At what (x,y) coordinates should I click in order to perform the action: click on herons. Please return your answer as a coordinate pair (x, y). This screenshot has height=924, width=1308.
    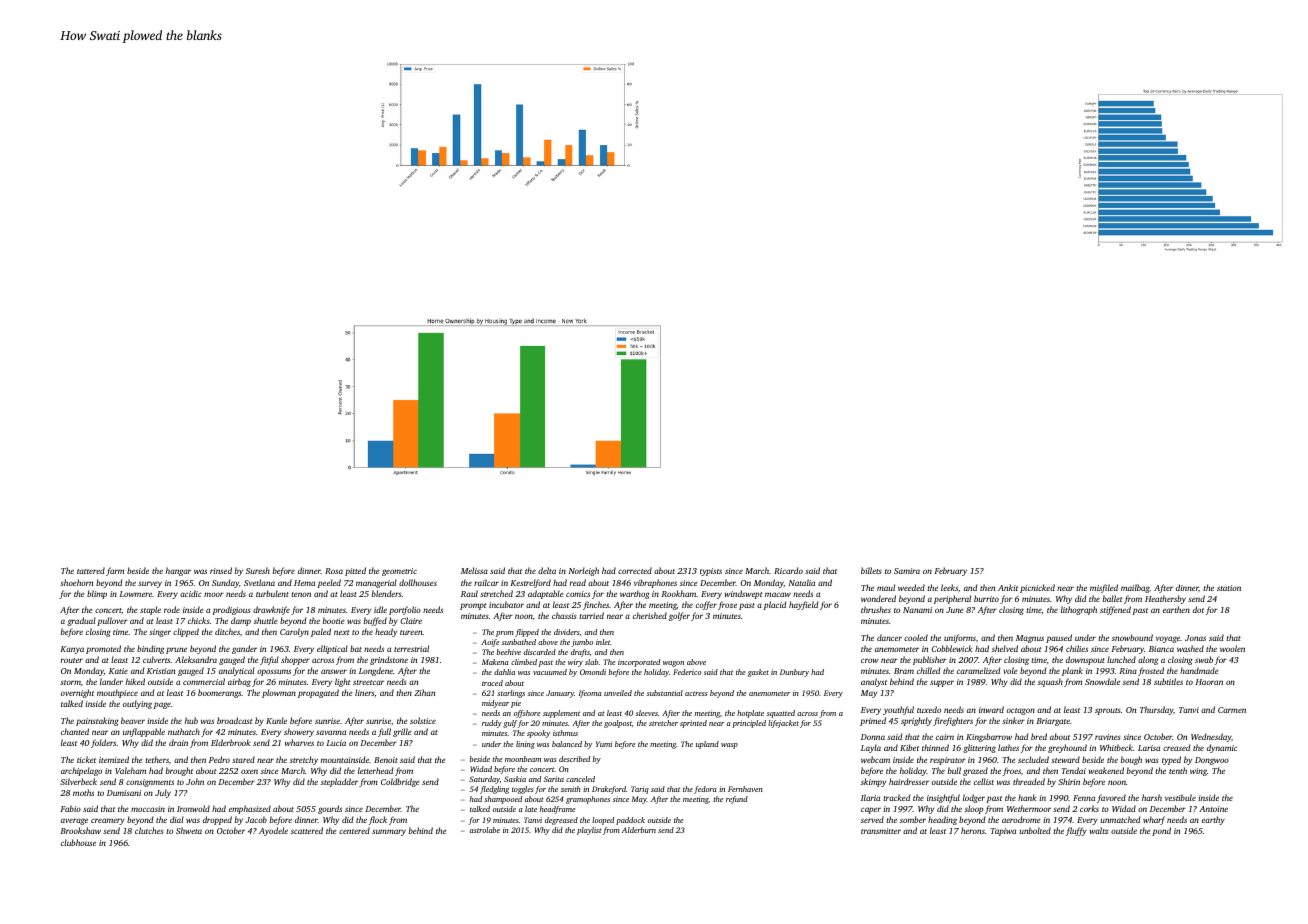
    Looking at the image, I should click on (973, 830).
